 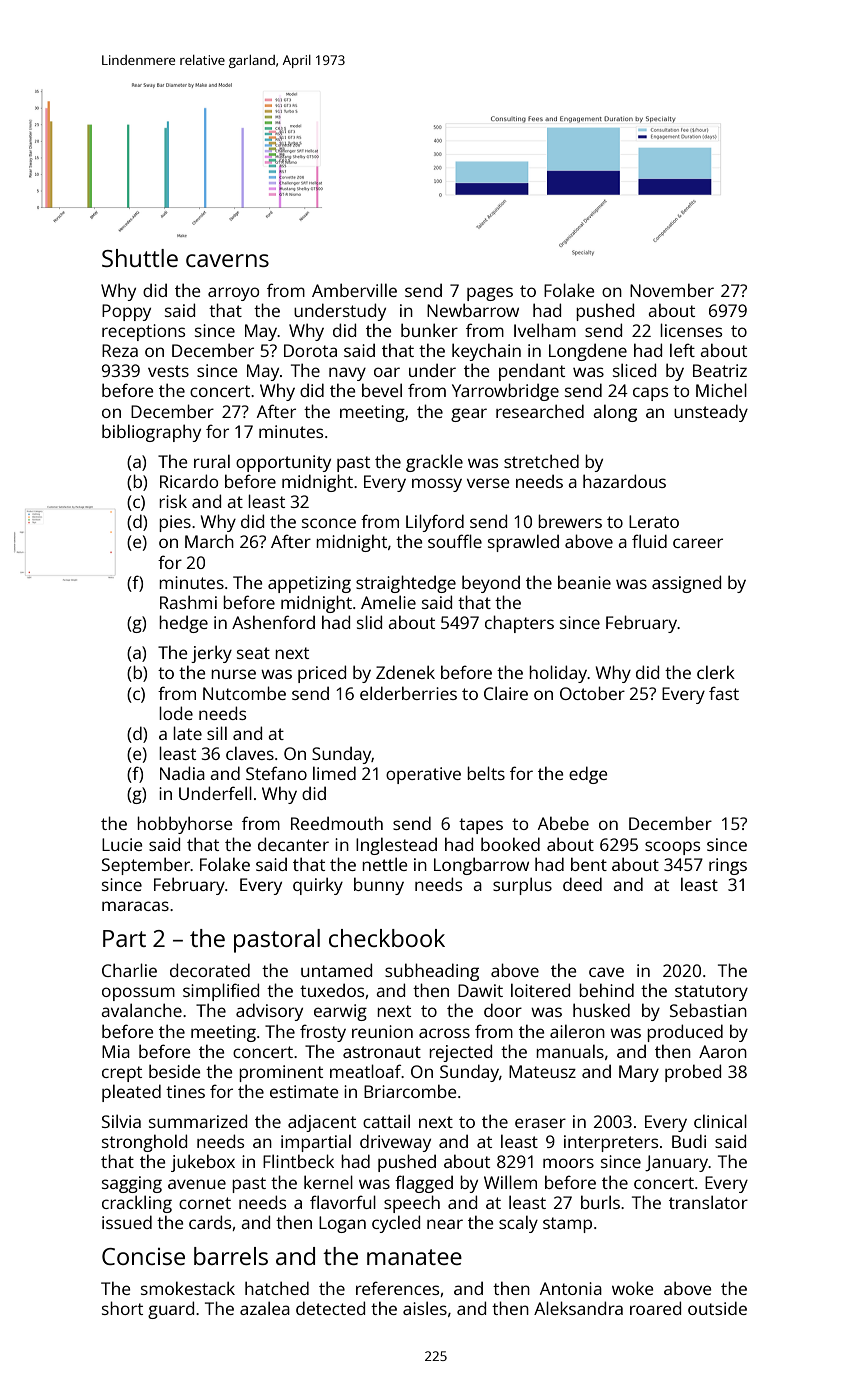 What do you see at coordinates (318, 886) in the page?
I see `quirky` at bounding box center [318, 886].
